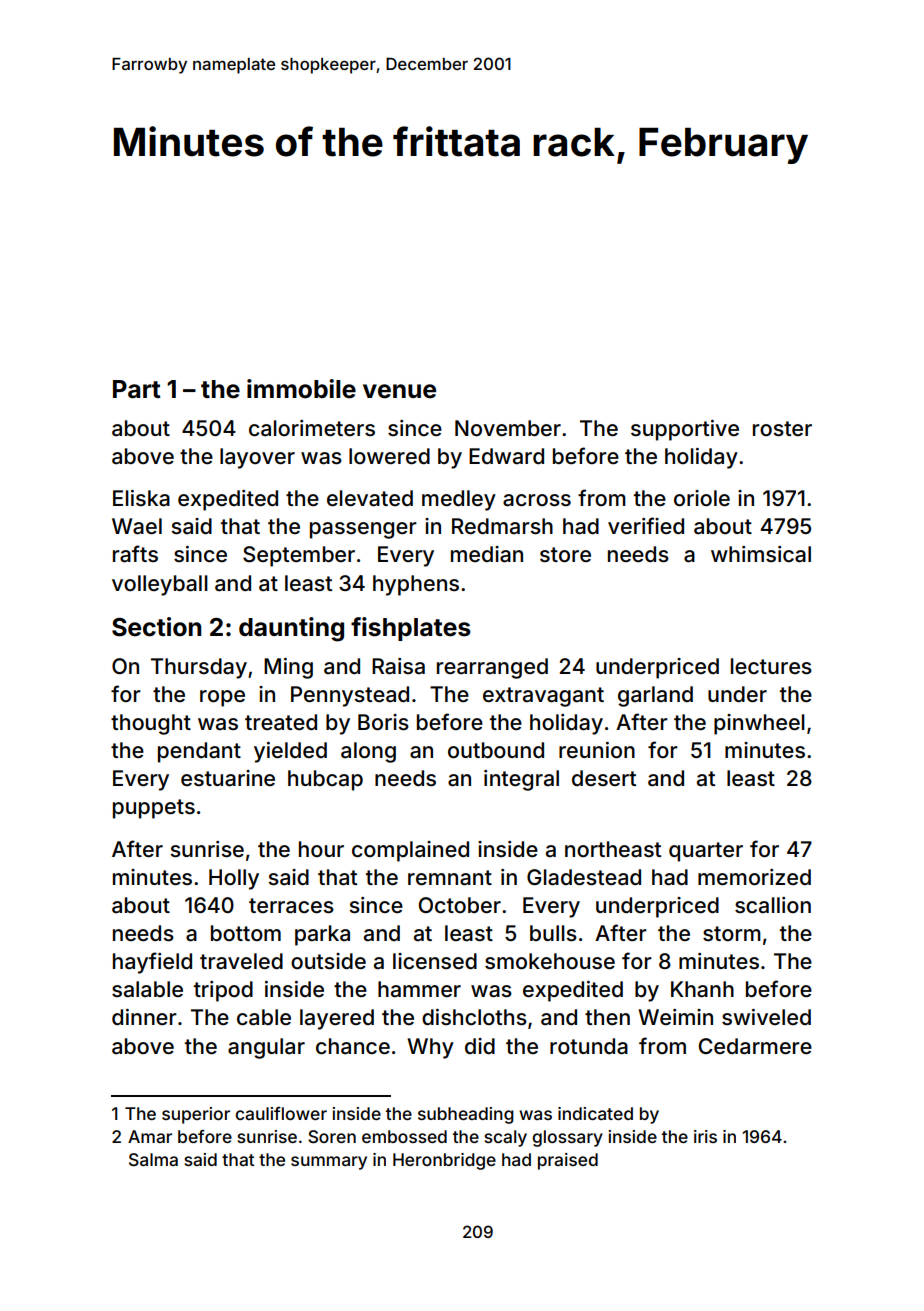  I want to click on angular, so click(266, 1048).
